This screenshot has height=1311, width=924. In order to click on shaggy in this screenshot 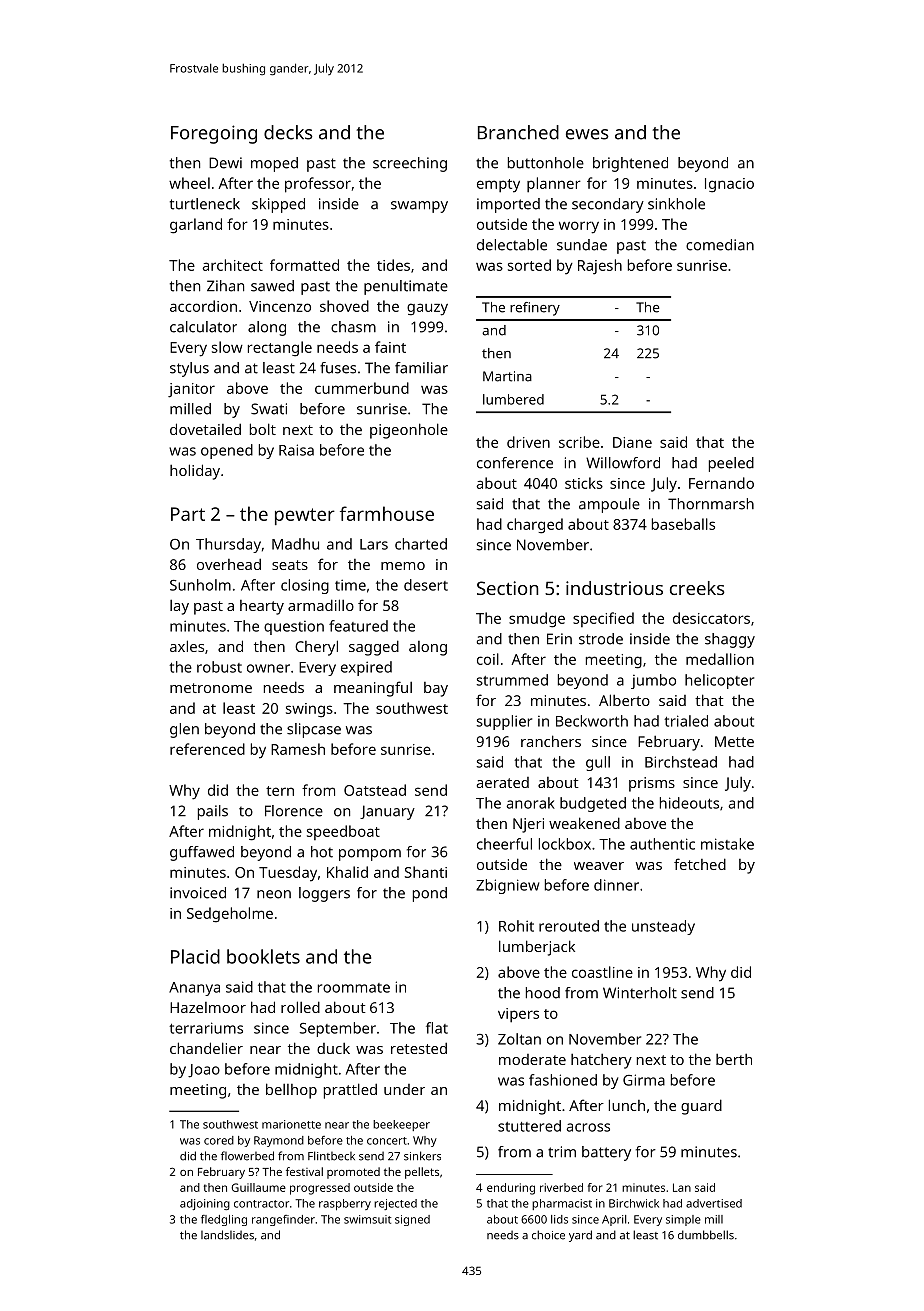, I will do `click(730, 640)`.
